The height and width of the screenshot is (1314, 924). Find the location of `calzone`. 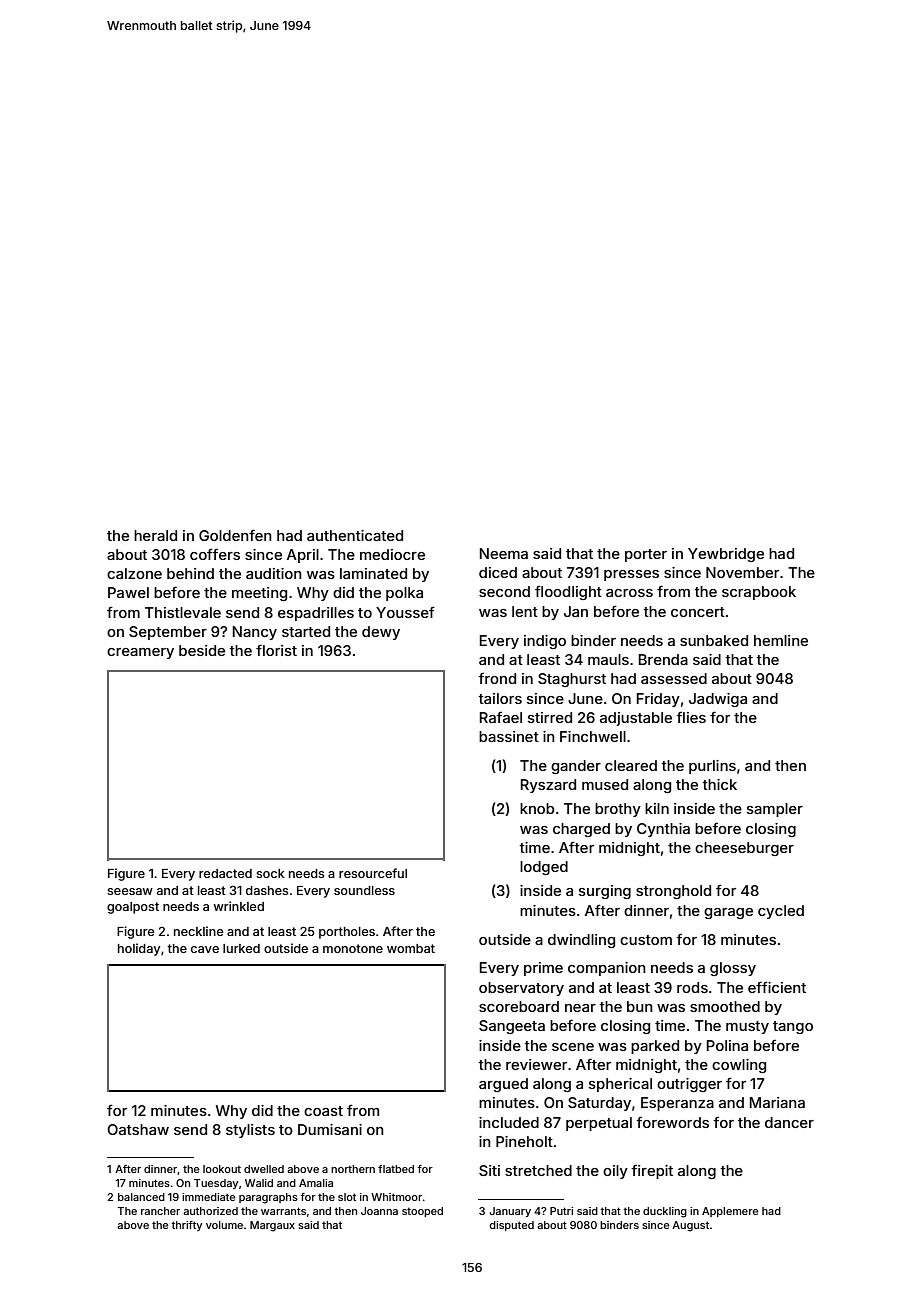

calzone is located at coordinates (134, 573).
